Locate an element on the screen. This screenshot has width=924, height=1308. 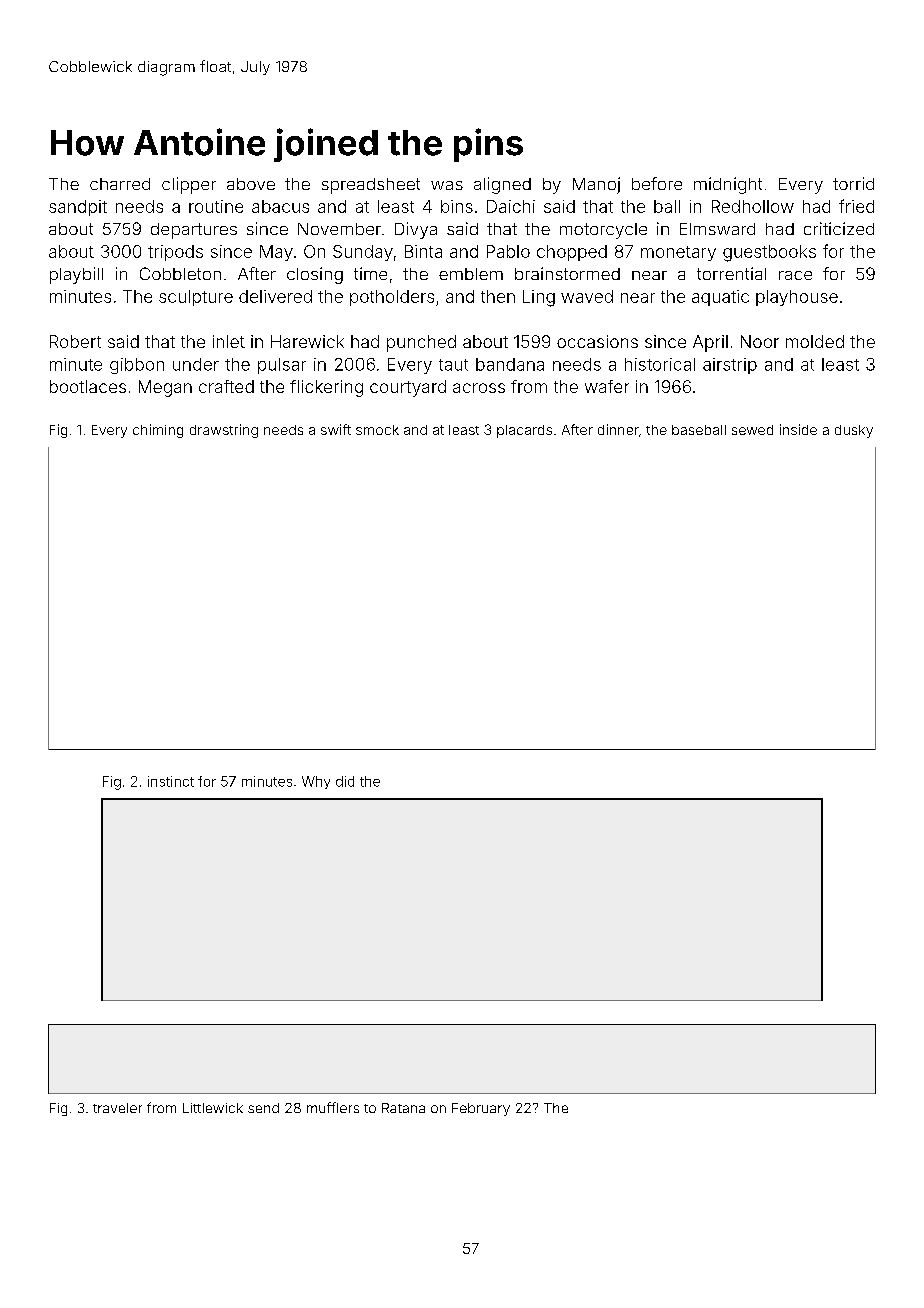
mufflers is located at coordinates (333, 1107).
